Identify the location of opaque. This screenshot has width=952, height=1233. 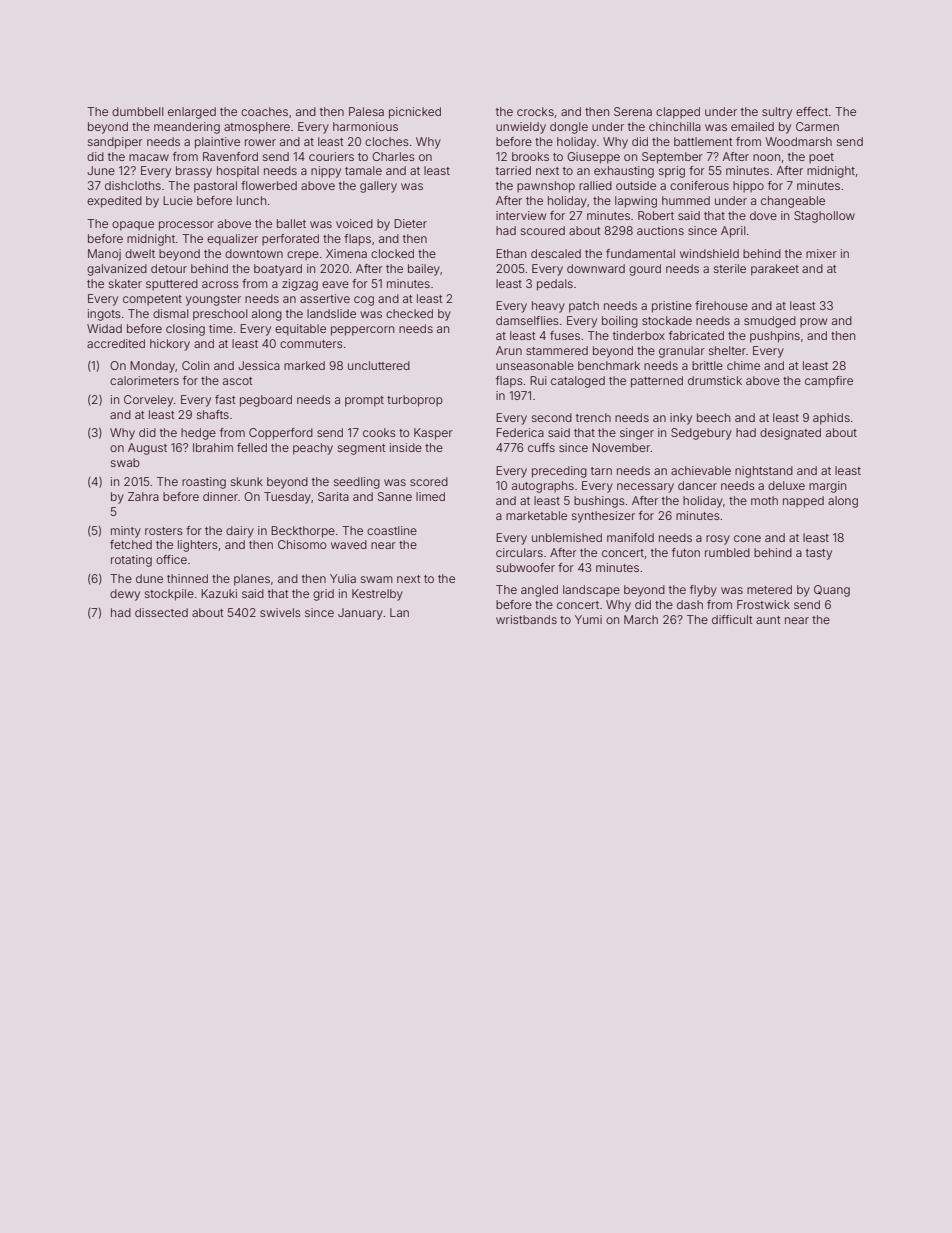
(133, 226).
